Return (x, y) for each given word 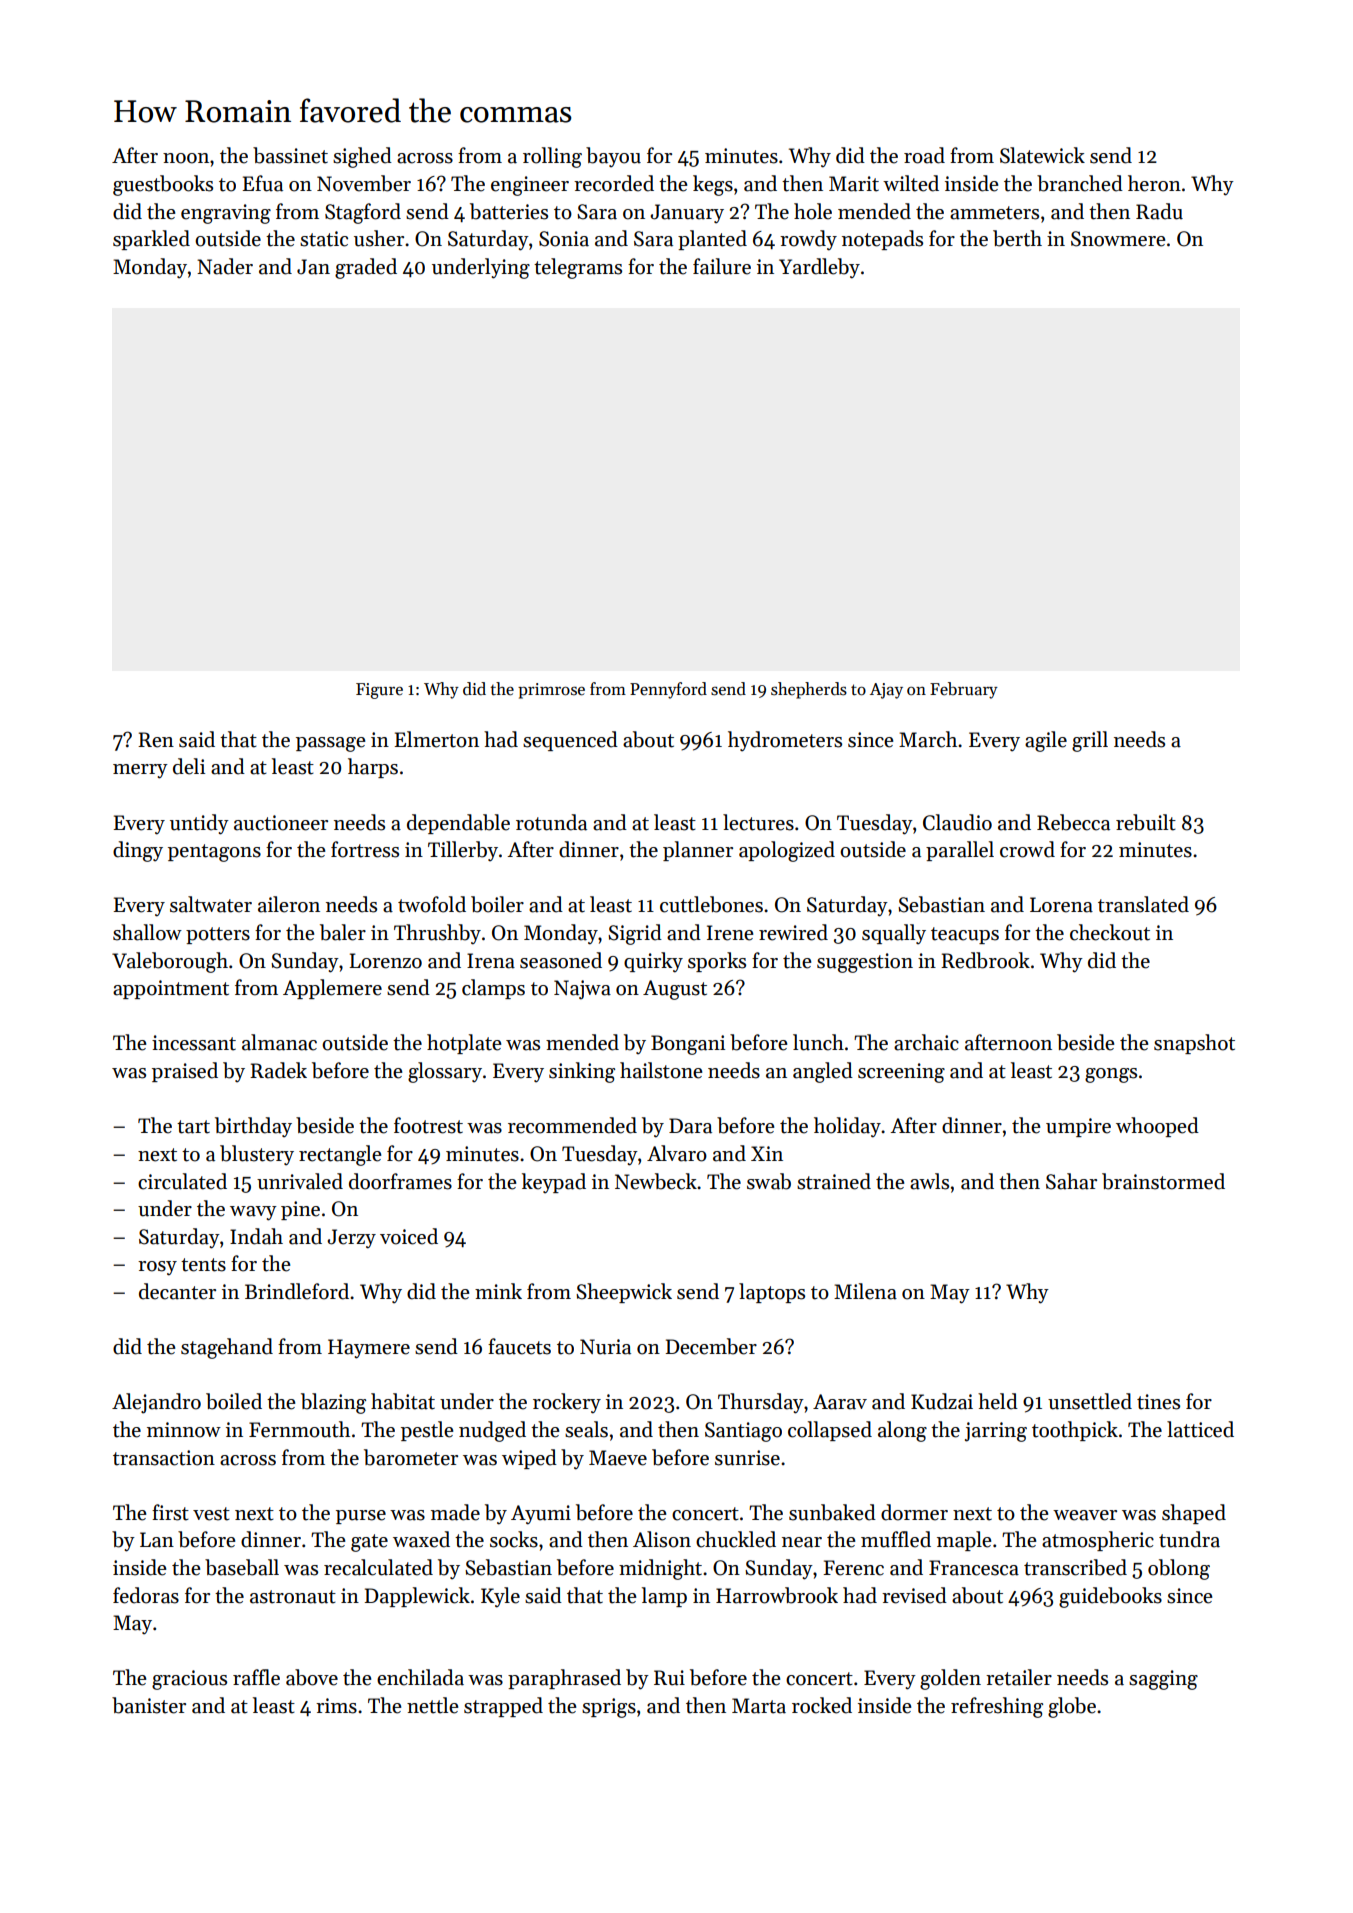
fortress (365, 849)
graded (366, 268)
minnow (184, 1430)
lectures (758, 822)
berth (1017, 238)
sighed (362, 157)
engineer (530, 186)
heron (1154, 183)
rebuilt (1146, 822)
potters (218, 935)
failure (722, 266)
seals (586, 1429)
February (964, 690)
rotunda (551, 822)
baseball (242, 1567)
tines (1158, 1402)
